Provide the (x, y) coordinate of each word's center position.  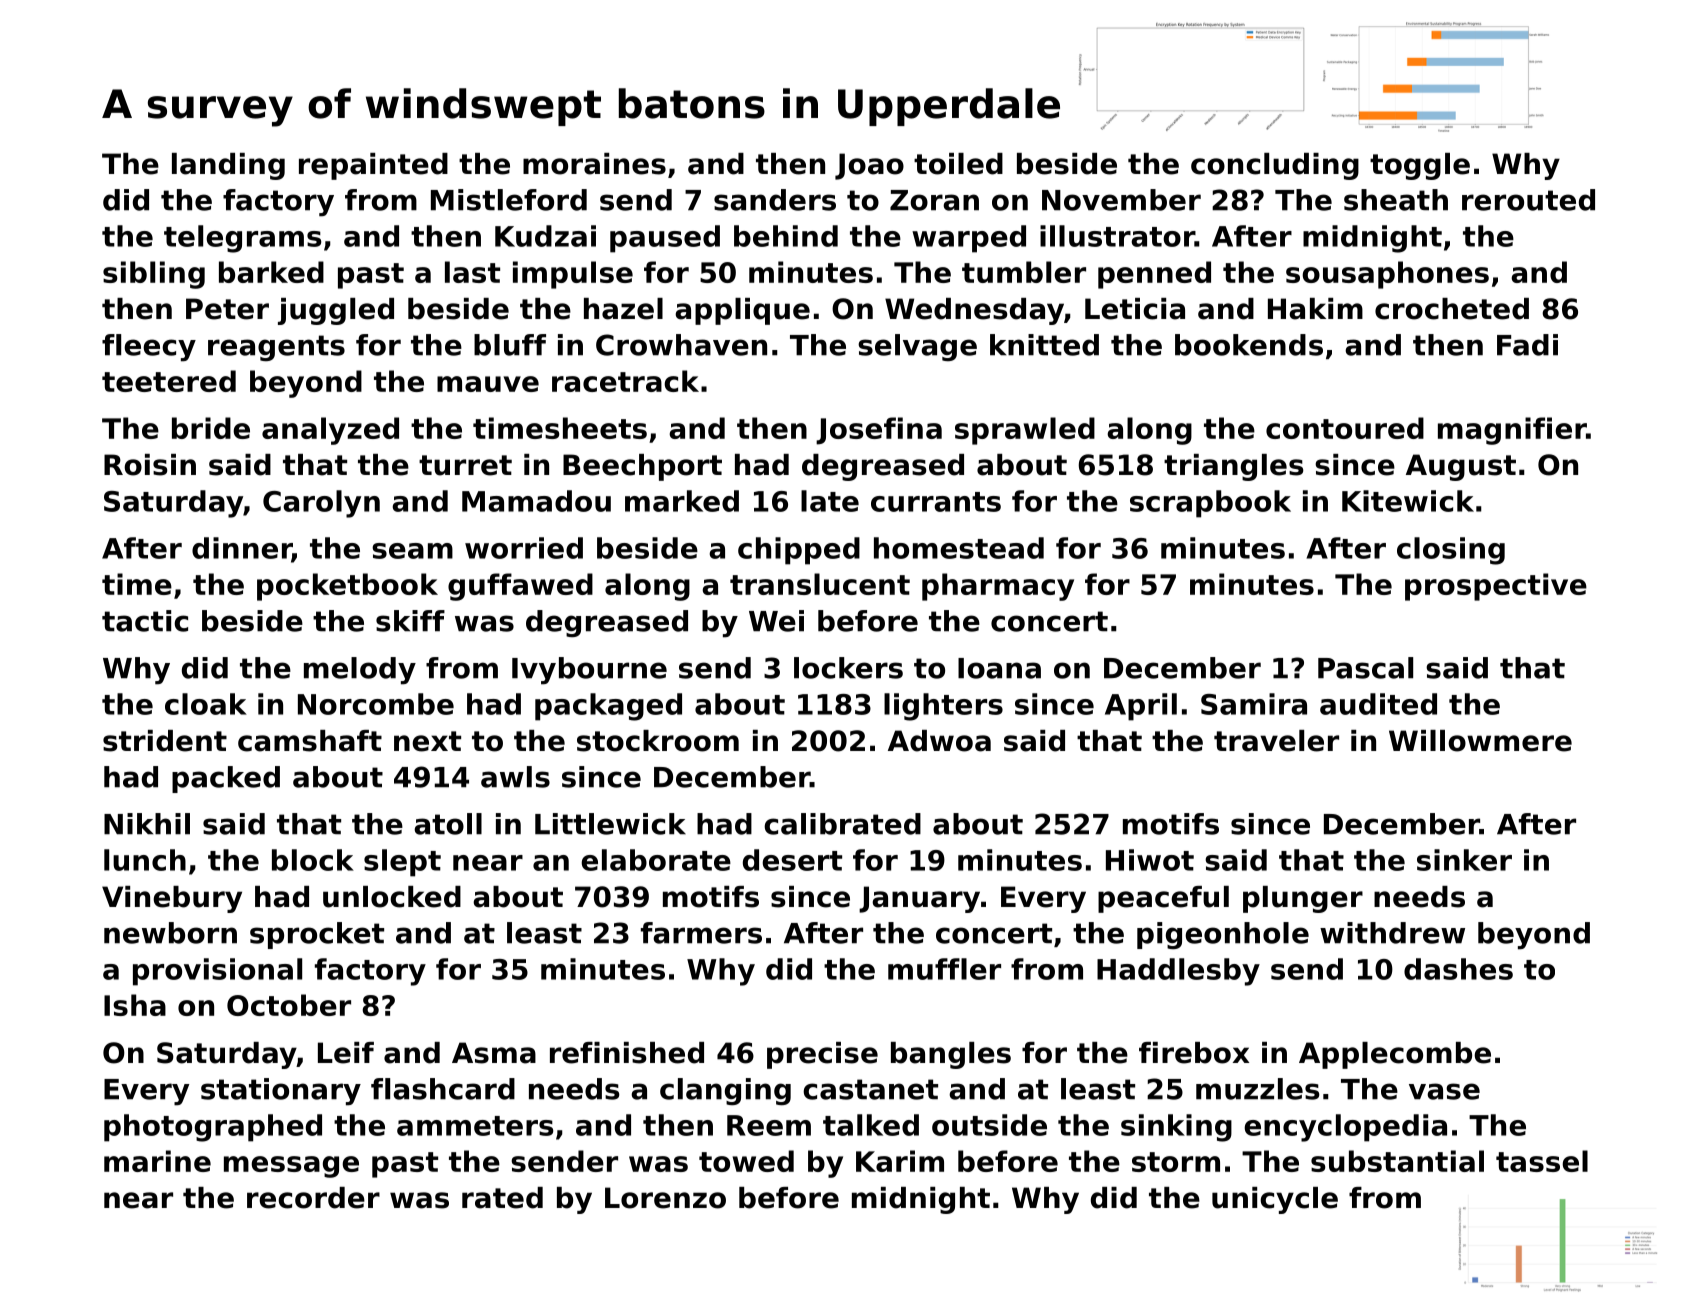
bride (211, 428)
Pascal (1365, 668)
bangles (951, 1055)
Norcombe (376, 704)
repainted (373, 166)
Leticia (1135, 309)
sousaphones (1387, 275)
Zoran (934, 200)
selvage (917, 347)
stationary (281, 1092)
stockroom (658, 741)
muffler (944, 969)
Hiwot (1150, 860)
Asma (494, 1053)
